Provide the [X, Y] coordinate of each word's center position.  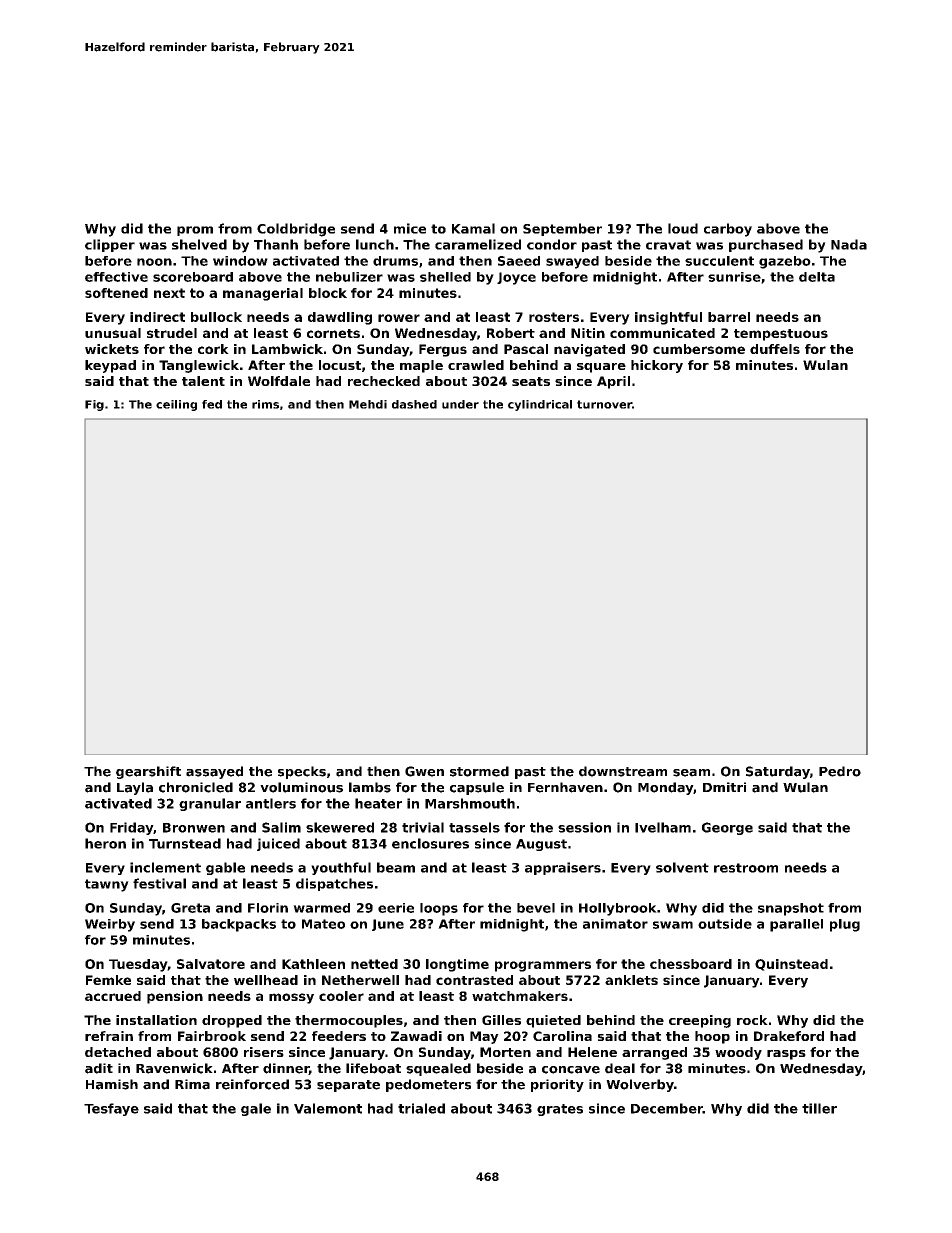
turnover [604, 404]
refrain [109, 1036]
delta [817, 277]
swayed [572, 262]
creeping [700, 1021]
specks [302, 772]
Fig [94, 405]
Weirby [110, 925]
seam [691, 773]
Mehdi [368, 404]
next [169, 293]
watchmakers [520, 996]
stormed [479, 771]
